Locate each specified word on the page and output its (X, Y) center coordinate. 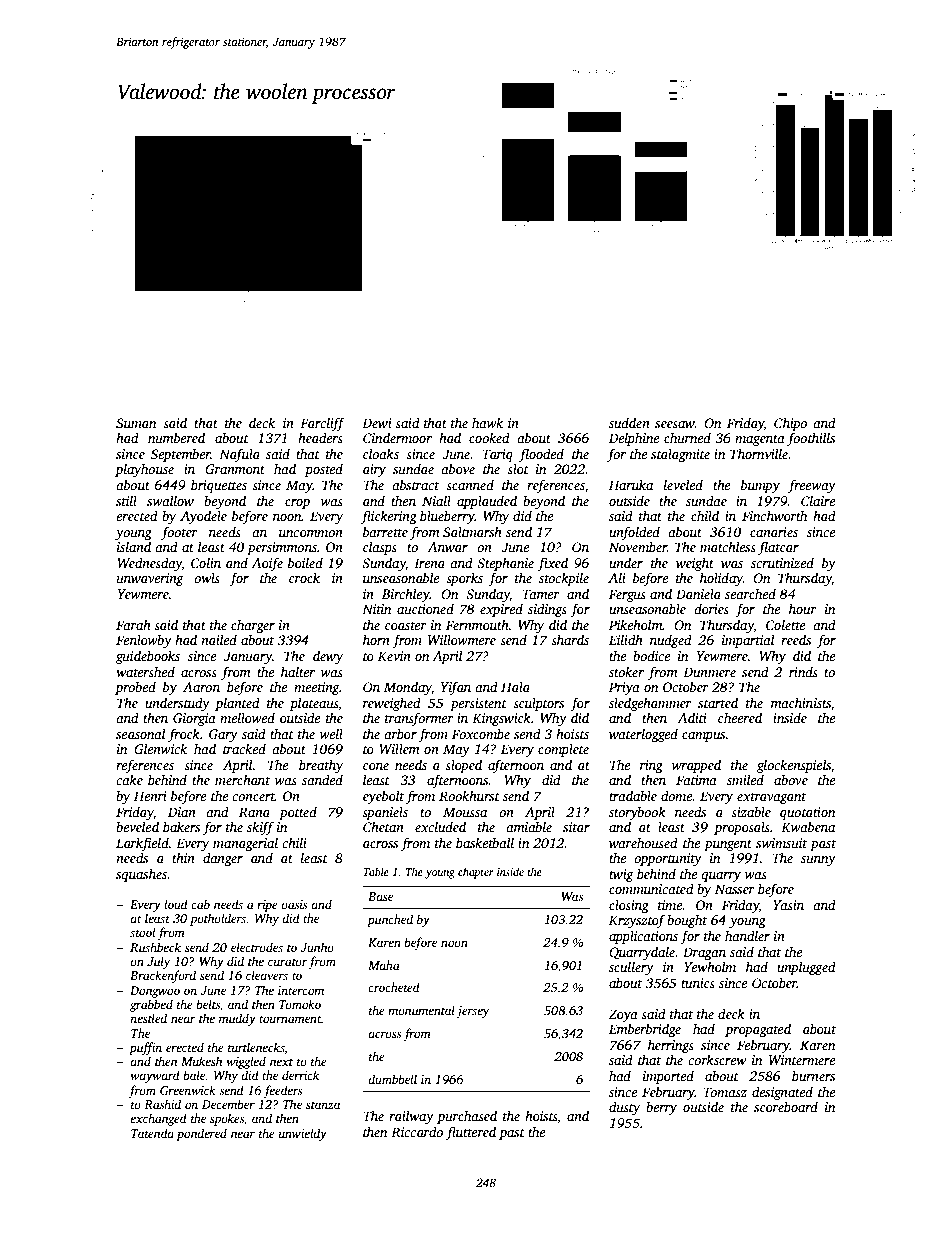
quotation (807, 813)
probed (135, 688)
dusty (624, 1108)
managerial (245, 844)
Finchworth (774, 515)
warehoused (643, 842)
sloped (463, 766)
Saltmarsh (472, 531)
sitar (576, 827)
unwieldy (303, 1134)
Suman (136, 423)
